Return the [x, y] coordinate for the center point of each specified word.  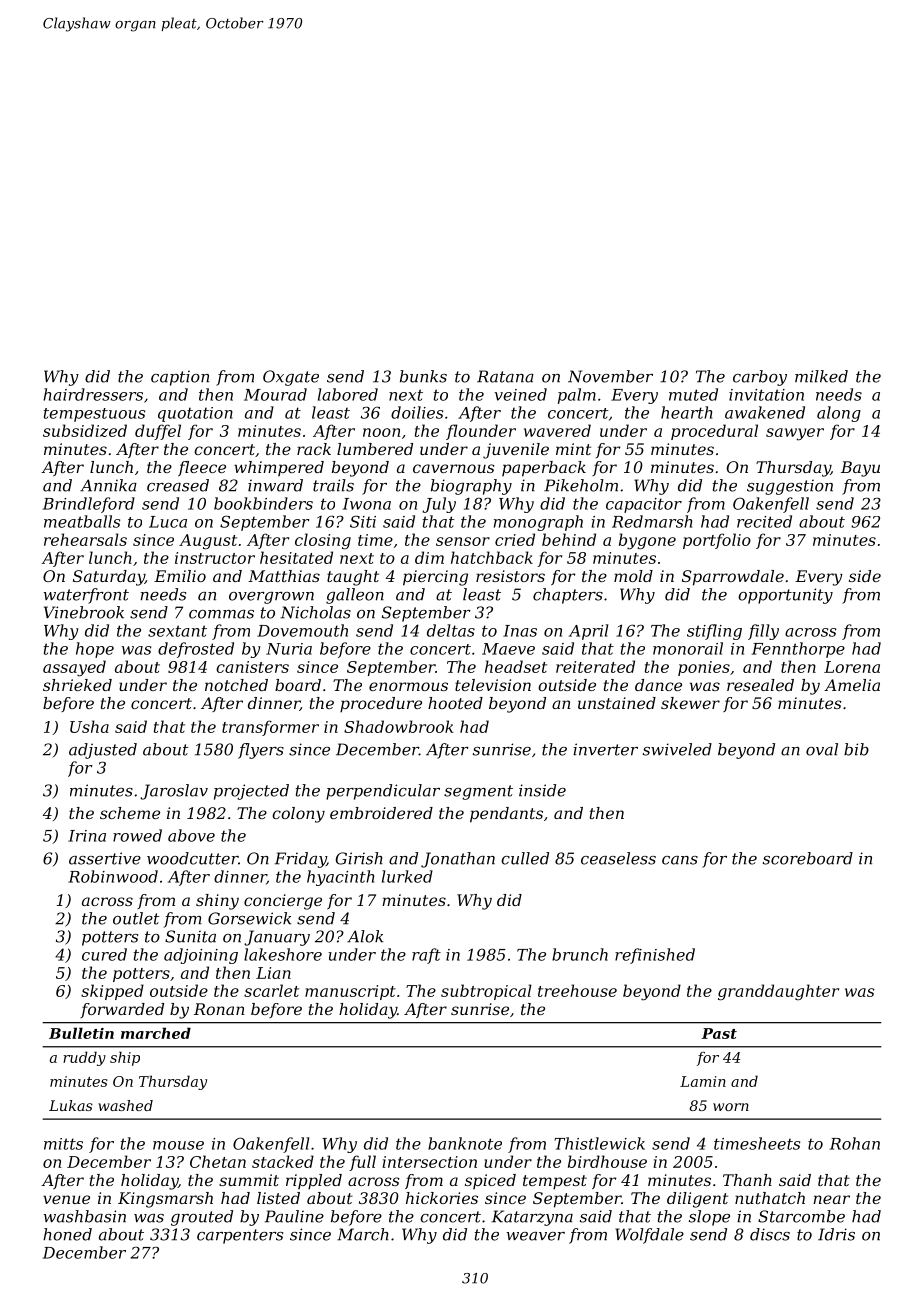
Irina [87, 836]
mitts [63, 1144]
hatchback [492, 557]
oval [822, 749]
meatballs [82, 521]
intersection [429, 1162]
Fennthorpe [798, 650]
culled [525, 858]
